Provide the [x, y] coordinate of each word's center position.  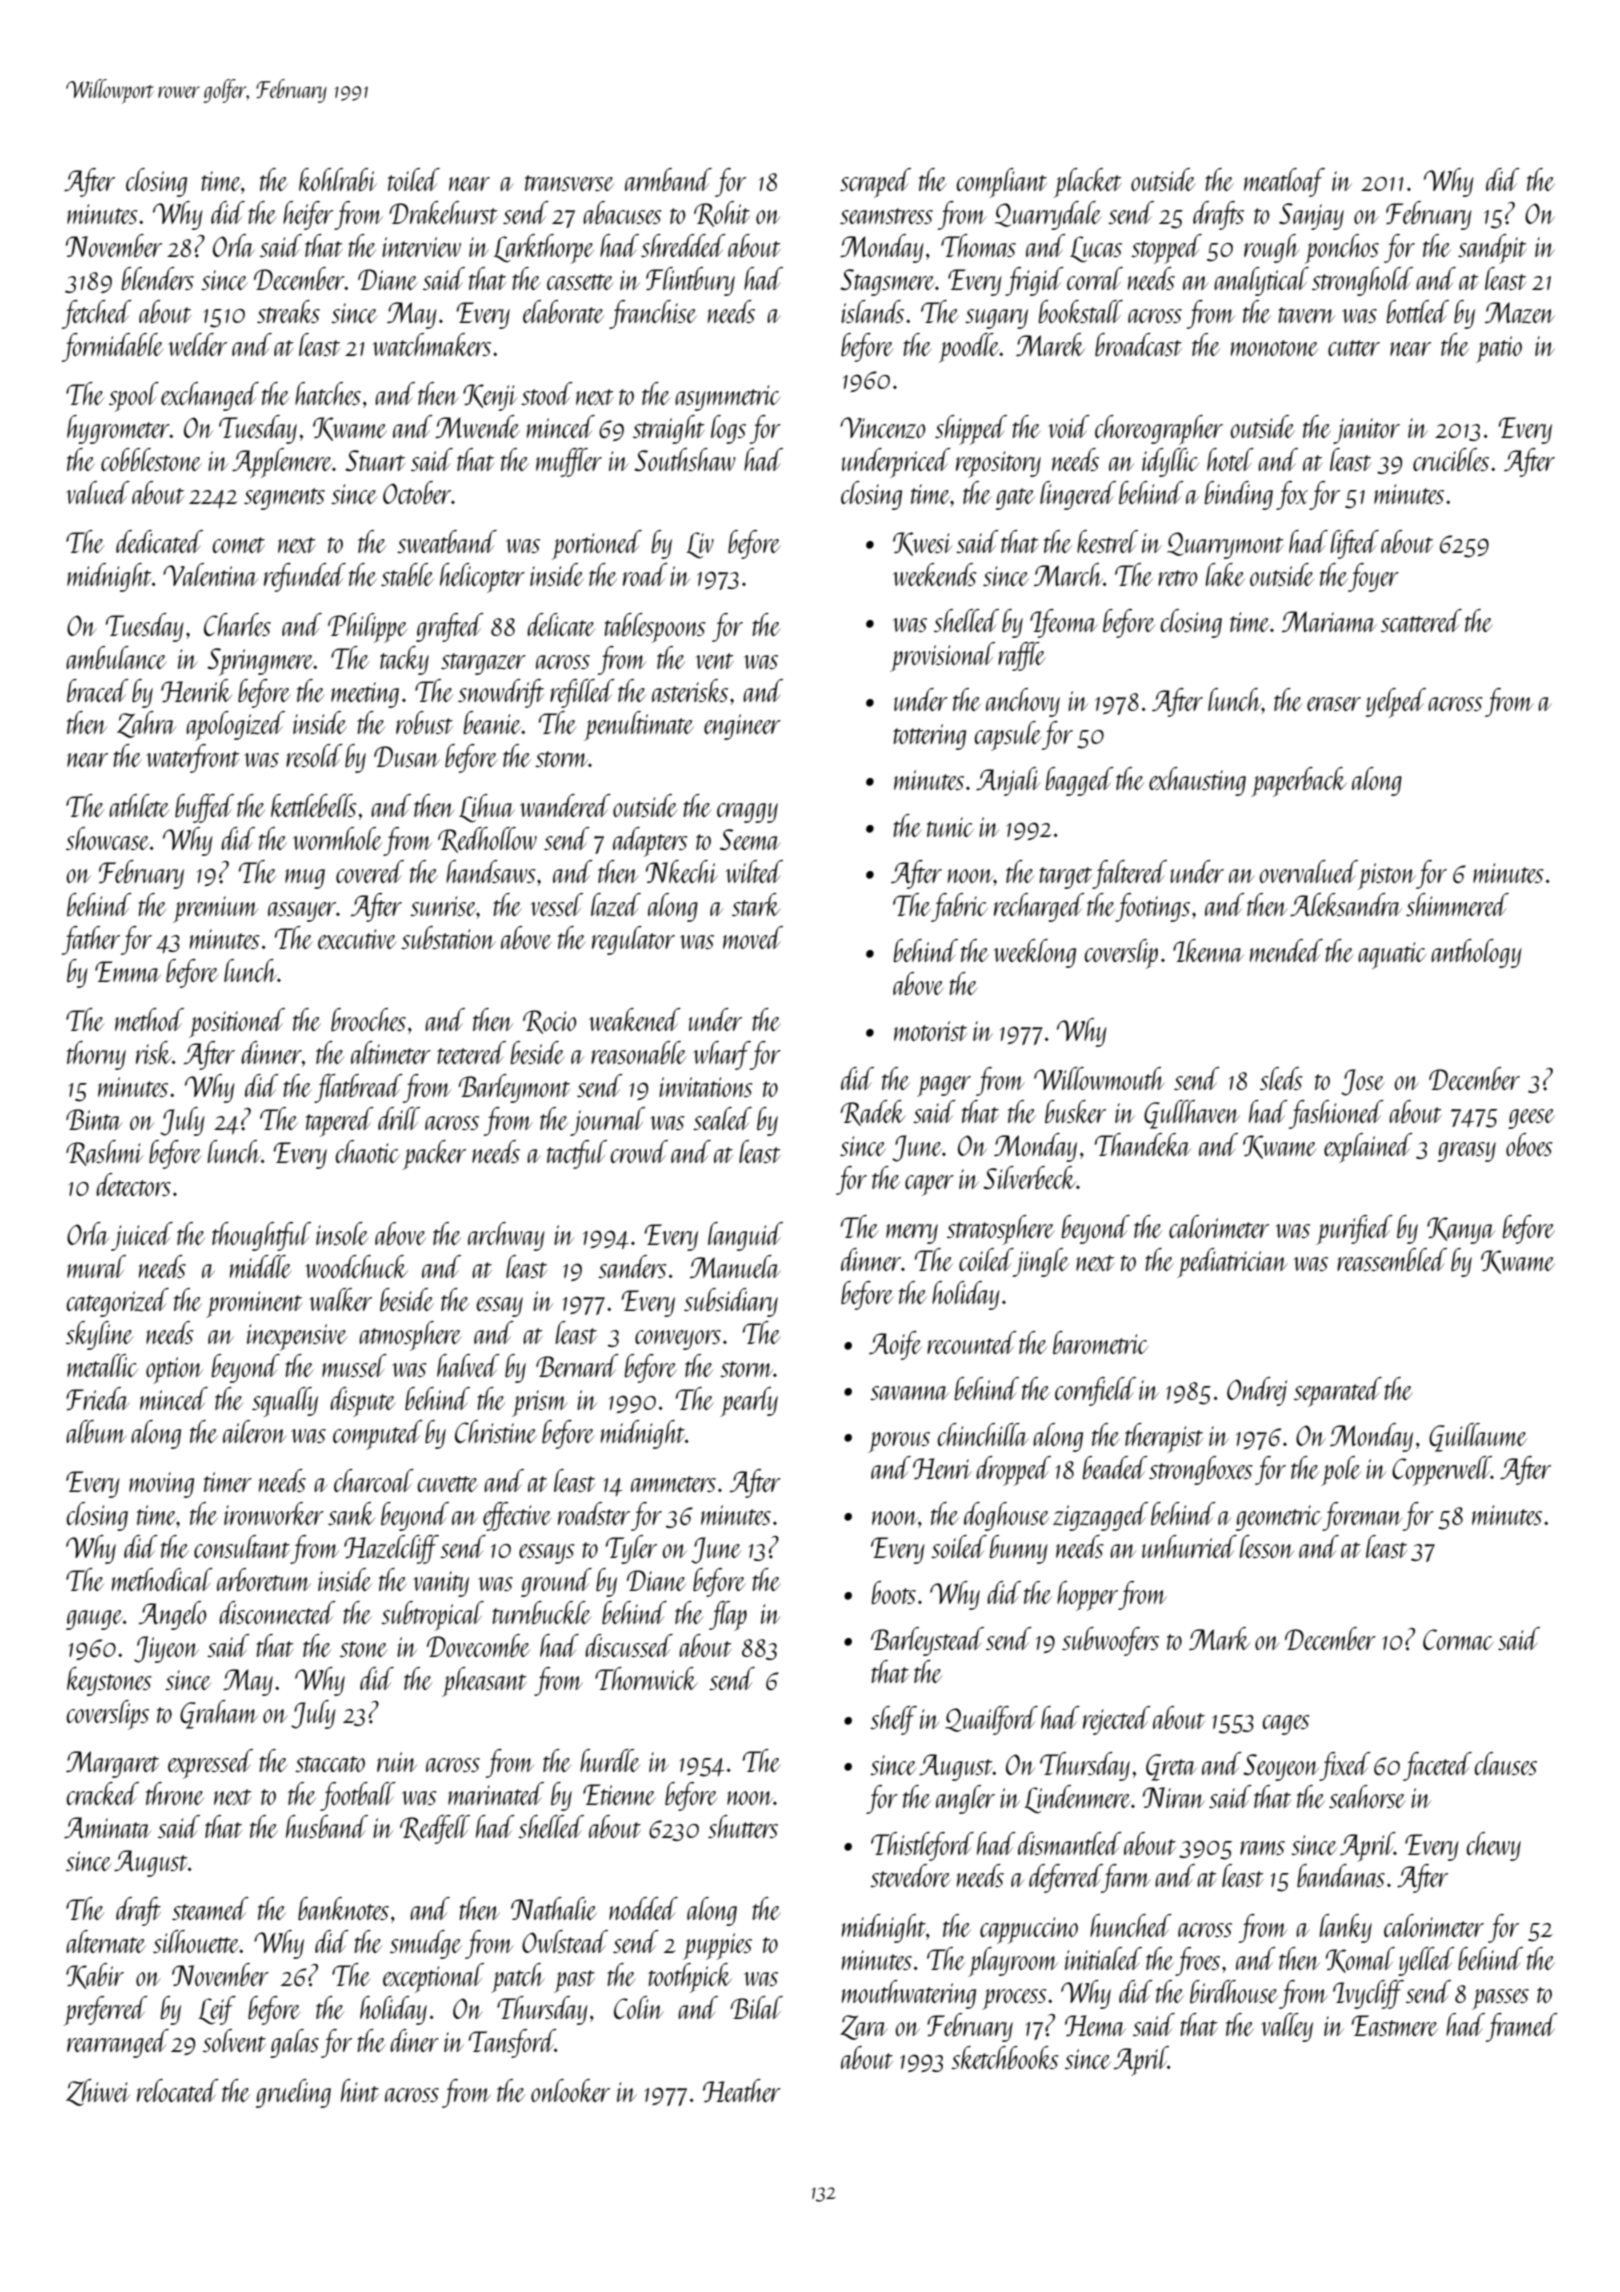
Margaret [112, 1764]
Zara [864, 2027]
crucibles [1451, 459]
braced [98, 690]
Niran [1174, 1797]
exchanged [210, 396]
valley [1287, 2027]
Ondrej [1257, 1391]
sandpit [1492, 249]
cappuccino [1029, 1930]
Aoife [895, 1345]
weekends [935, 574]
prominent [254, 1304]
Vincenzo [882, 428]
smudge [426, 1944]
